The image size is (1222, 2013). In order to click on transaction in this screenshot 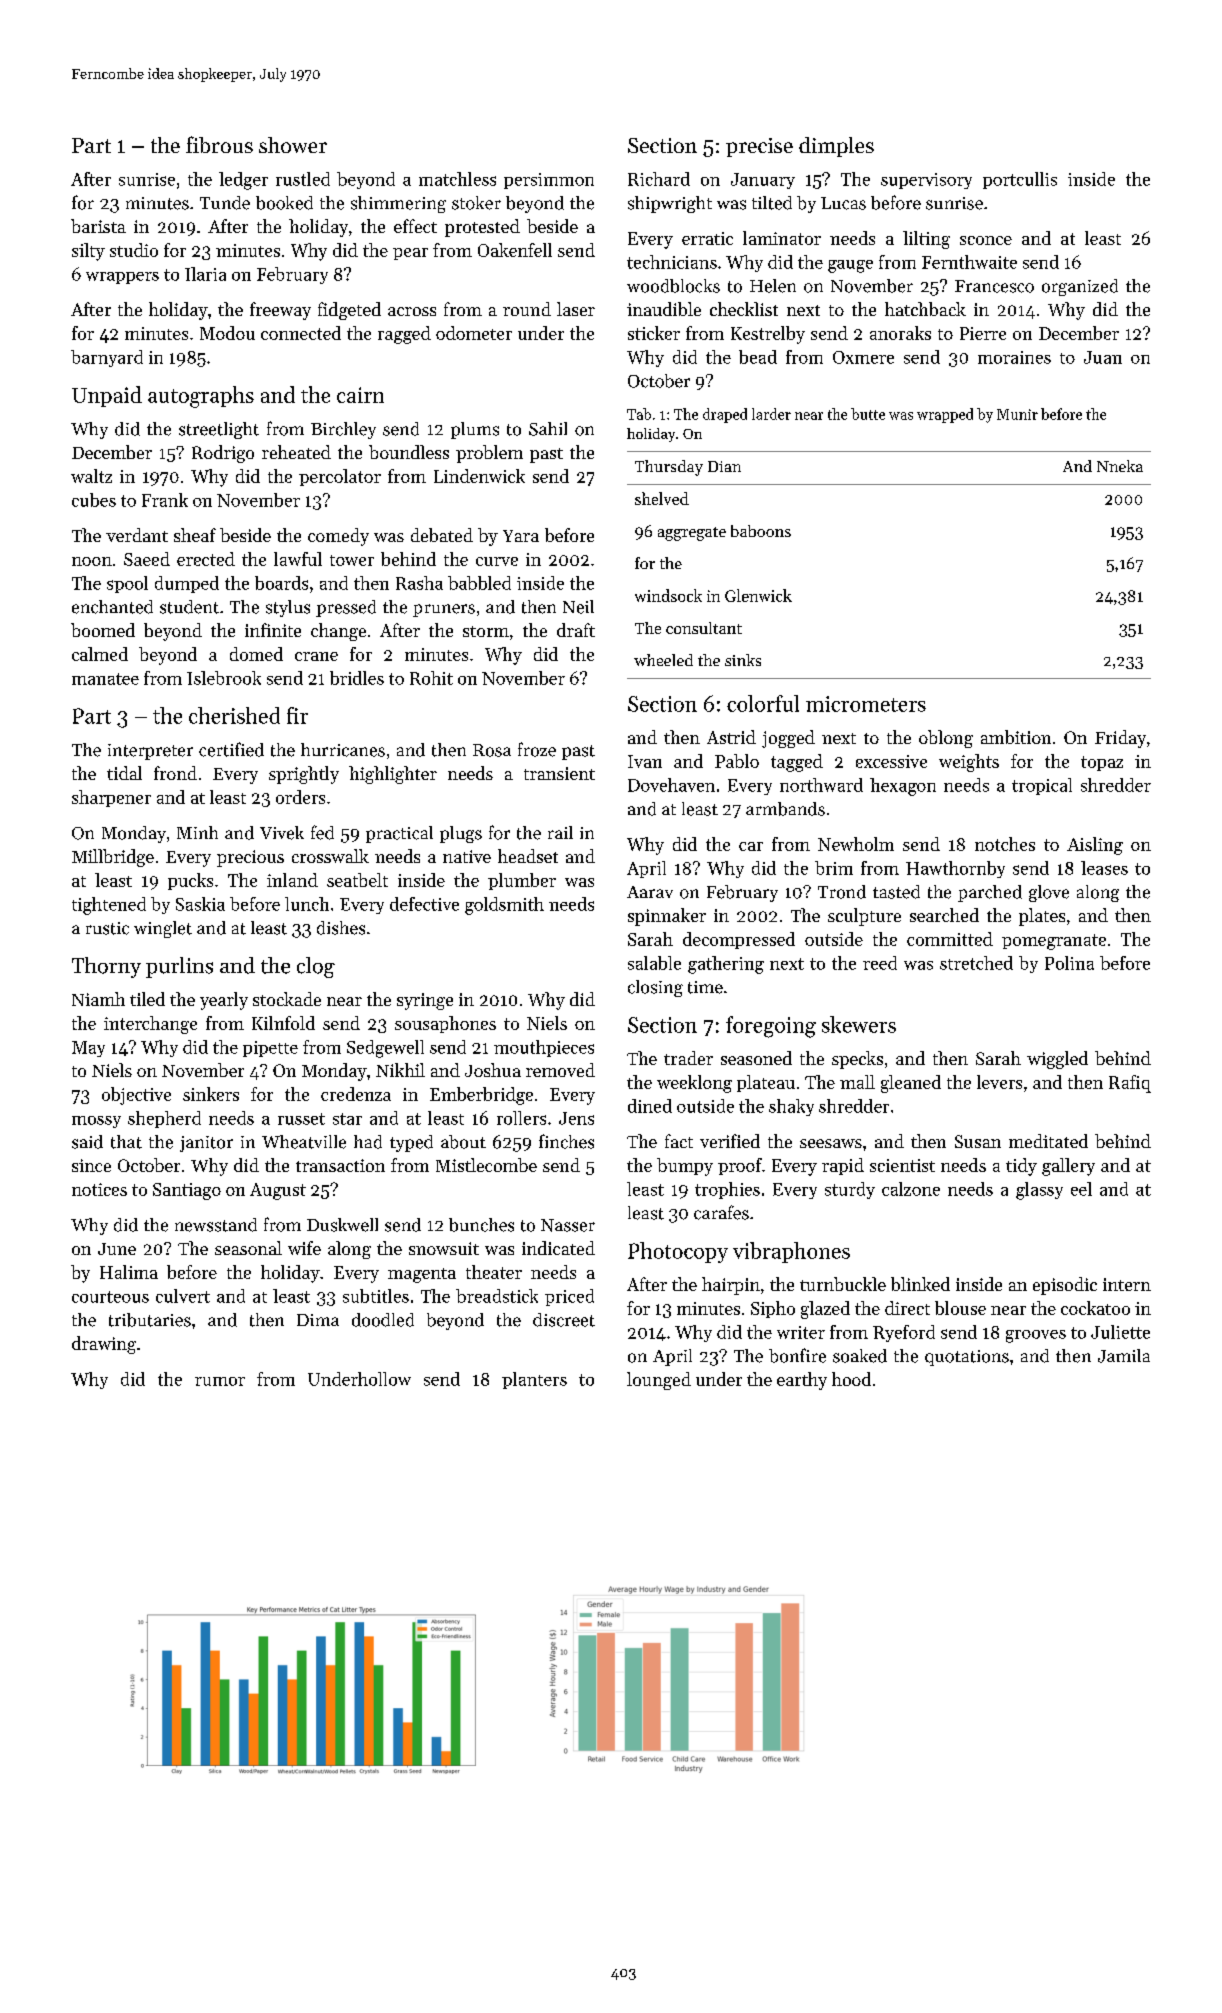, I will do `click(340, 1165)`.
